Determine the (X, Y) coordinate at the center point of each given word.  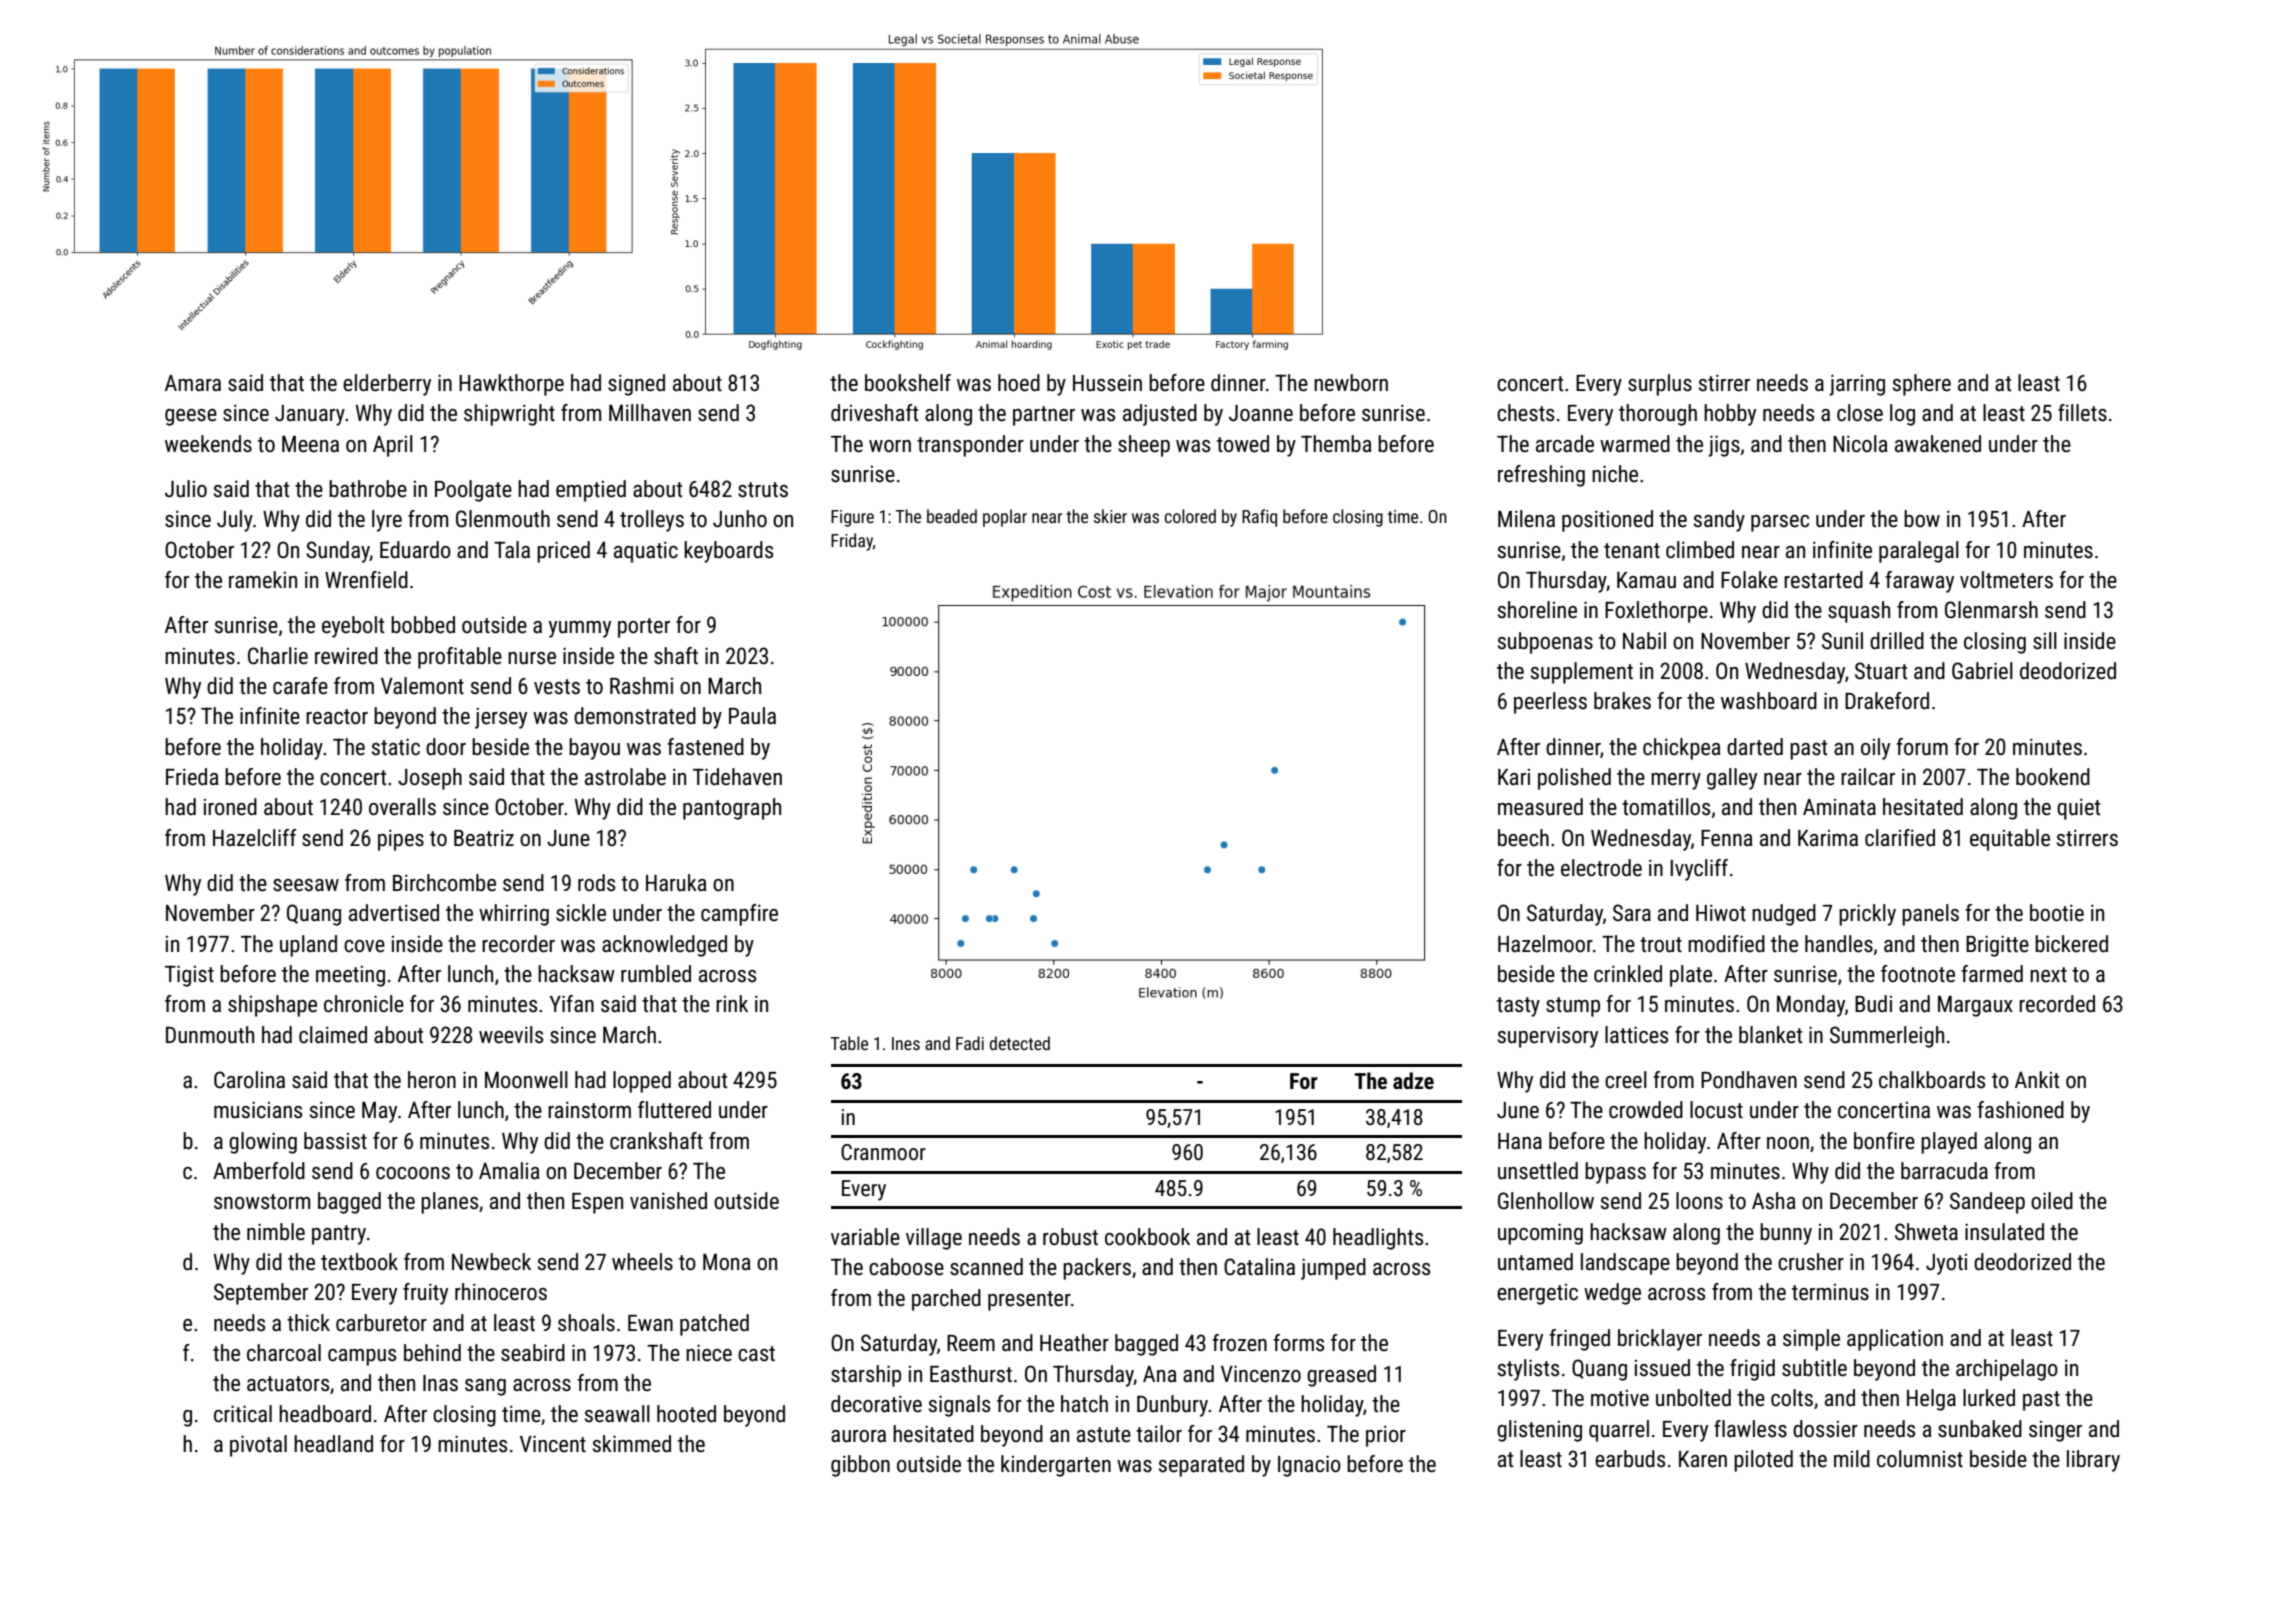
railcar (1868, 777)
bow (1922, 519)
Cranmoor (883, 1152)
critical (243, 1414)
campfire (739, 915)
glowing (263, 1143)
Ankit (2037, 1079)
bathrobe (368, 489)
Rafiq (1259, 518)
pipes (401, 840)
